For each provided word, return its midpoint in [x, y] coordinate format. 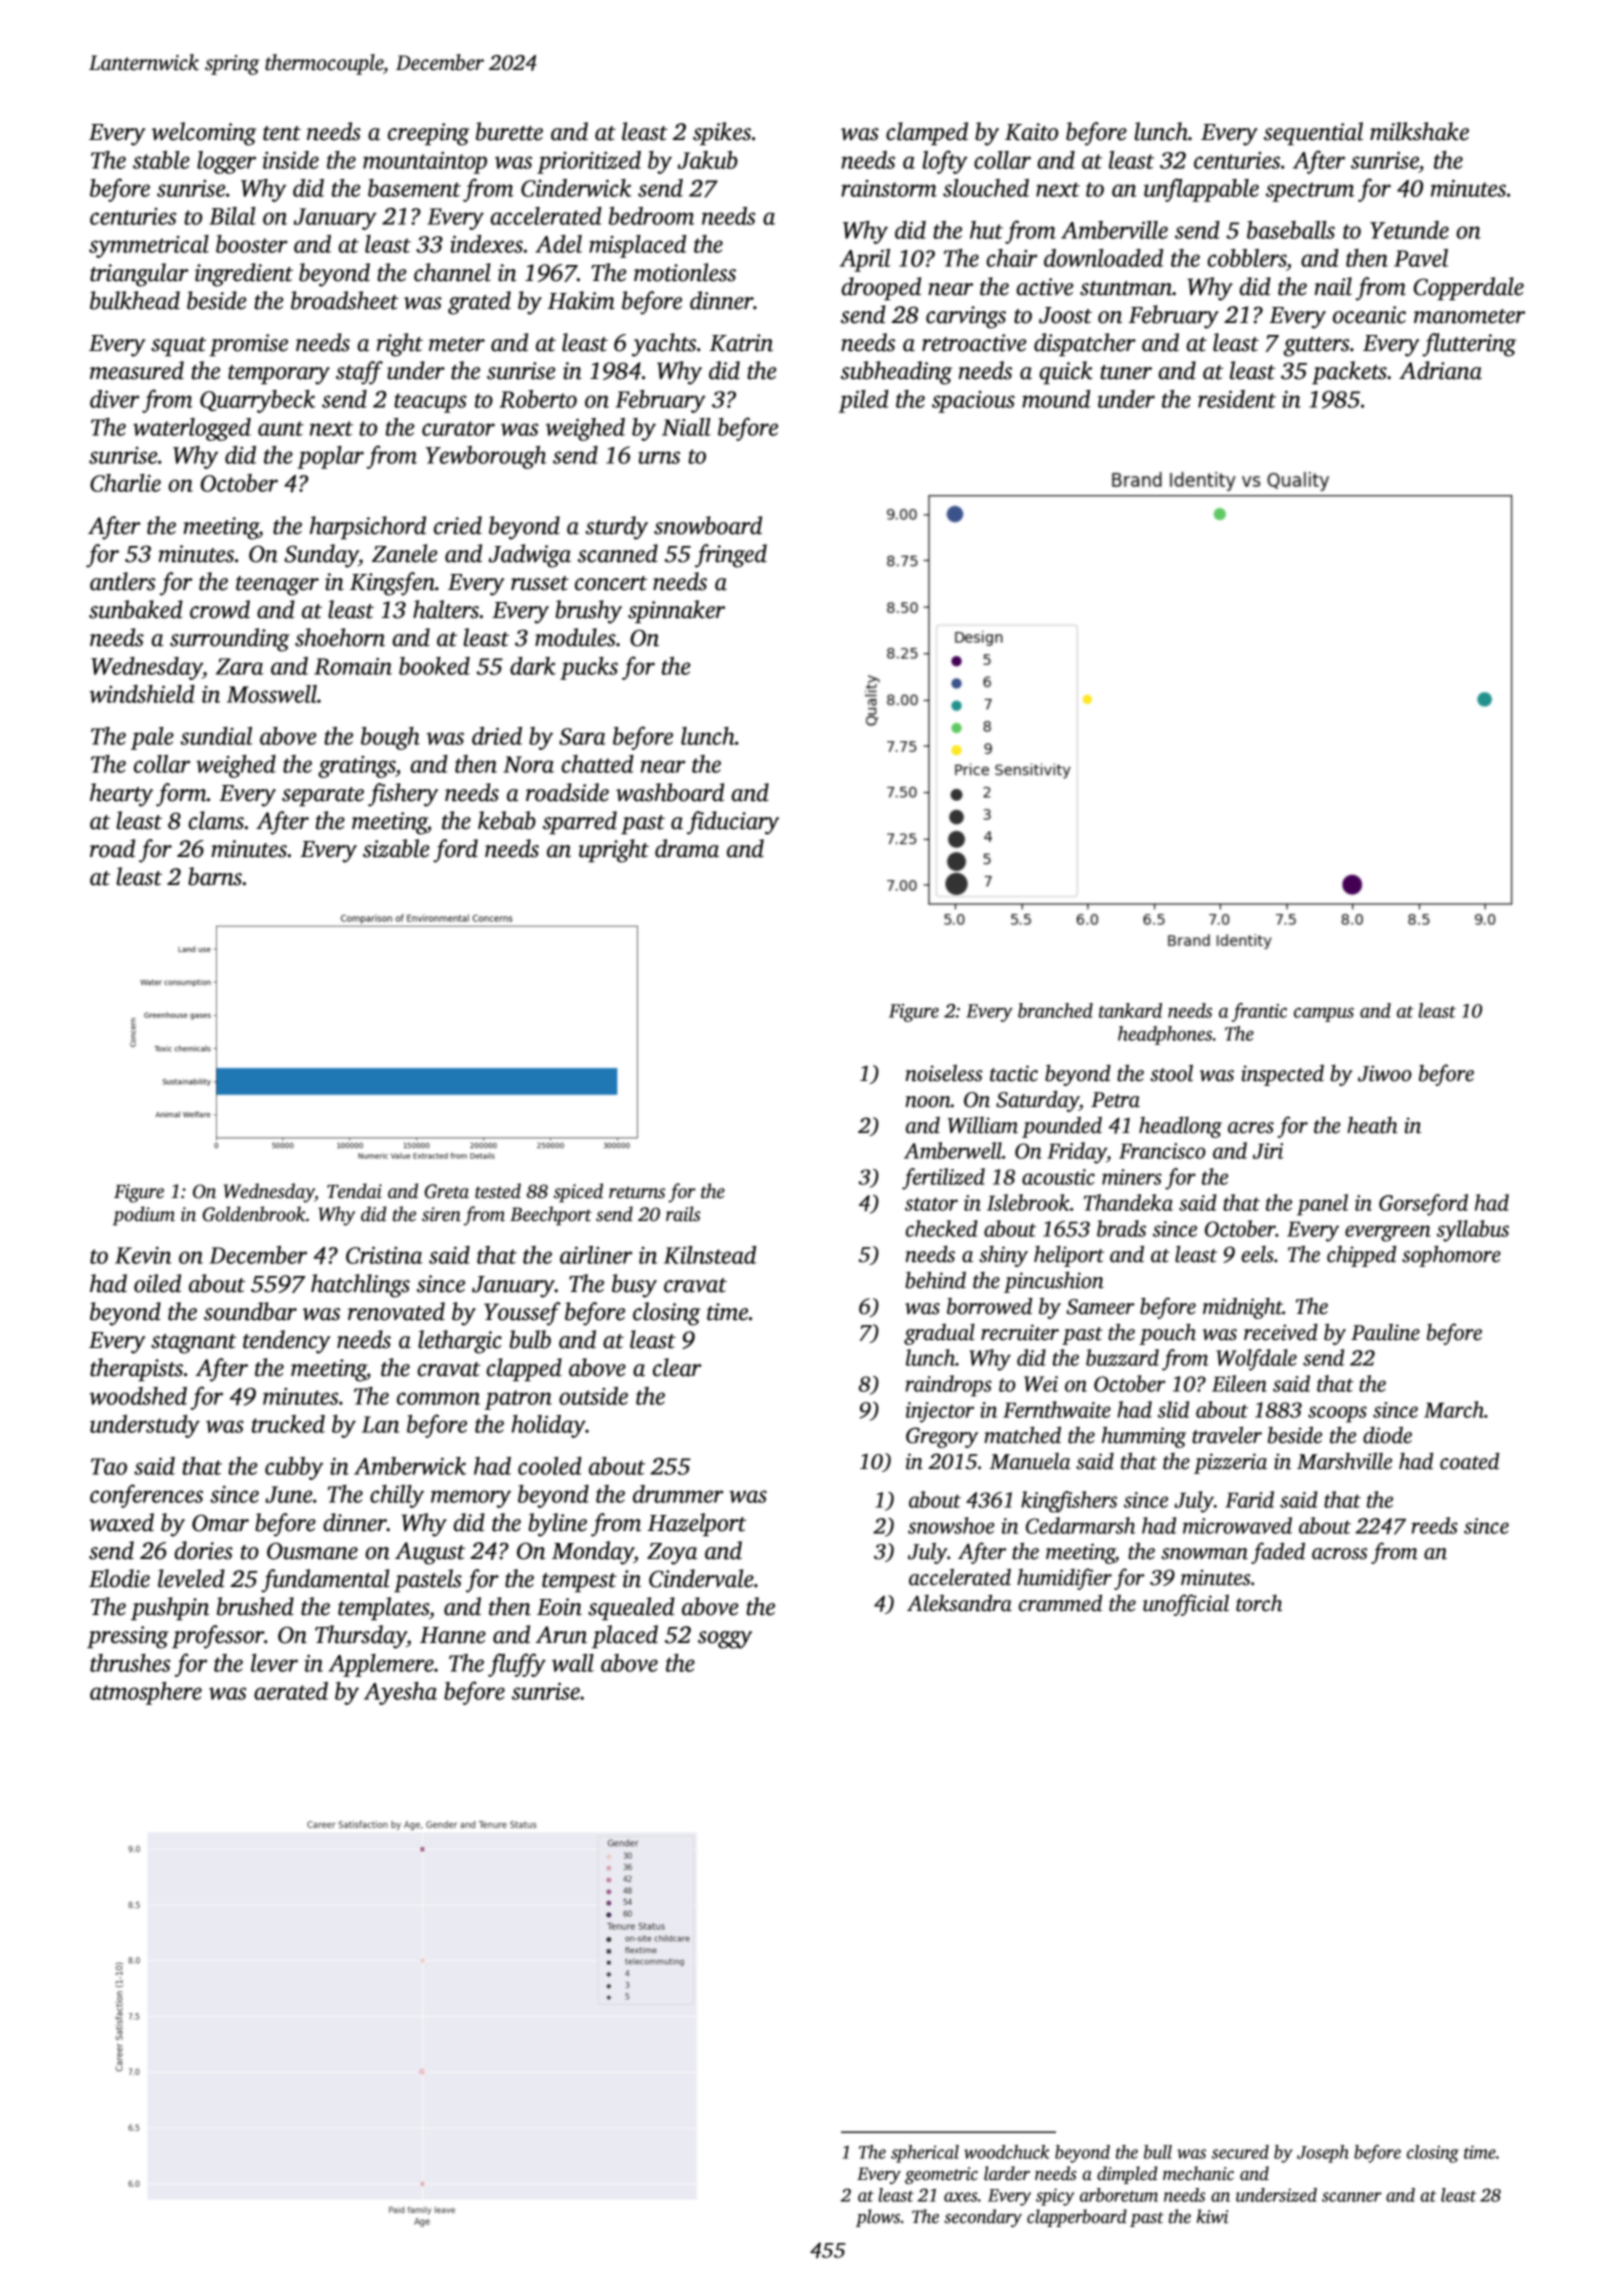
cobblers [1247, 258]
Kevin [143, 1255]
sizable [396, 848]
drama [687, 848]
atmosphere [146, 1693]
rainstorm [889, 188]
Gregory [942, 1437]
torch [1259, 1603]
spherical [925, 2154]
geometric [941, 2175]
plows [878, 2218]
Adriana [1440, 370]
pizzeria [1230, 1463]
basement [414, 188]
